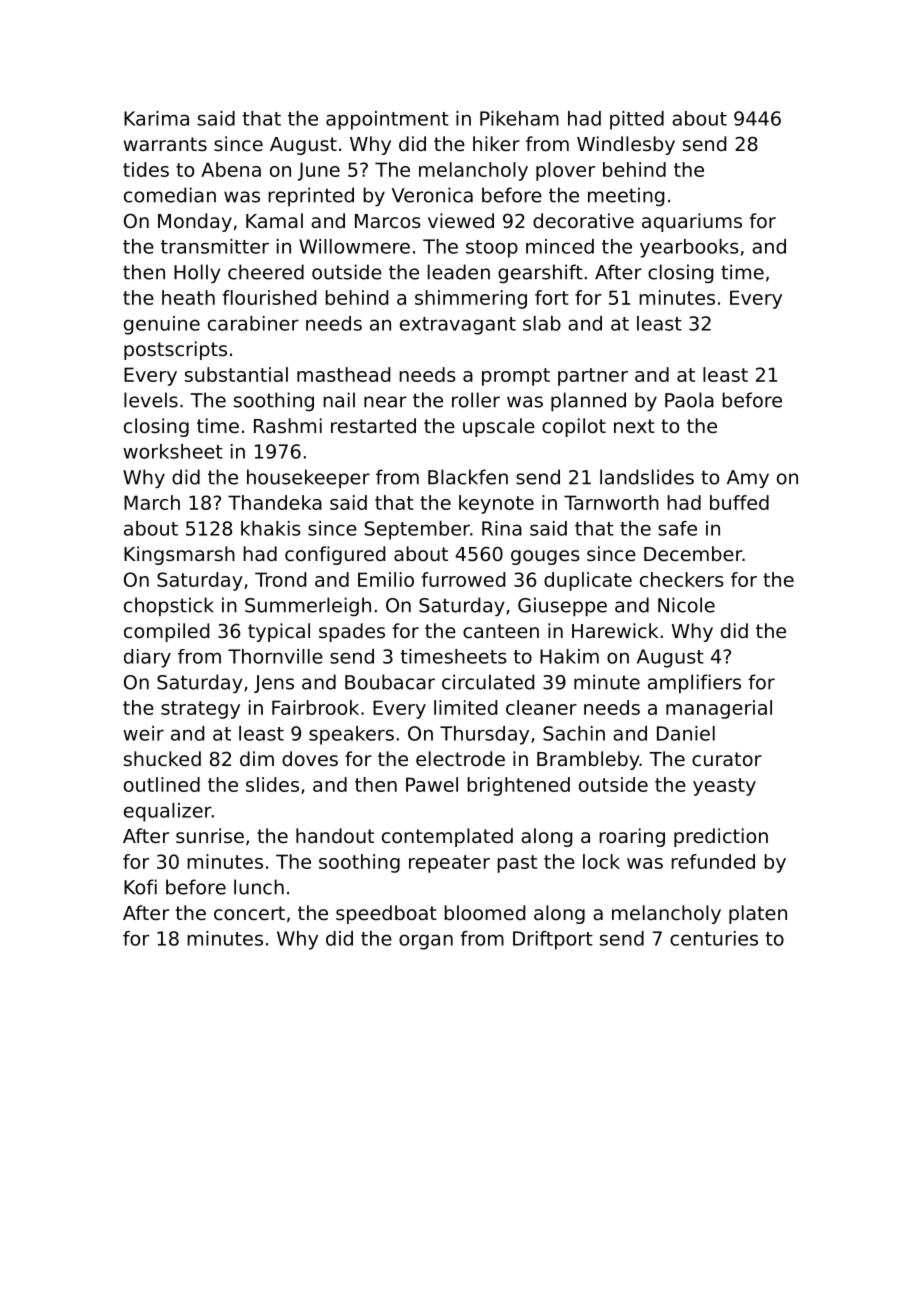  What do you see at coordinates (458, 326) in the document?
I see `extravagant` at bounding box center [458, 326].
